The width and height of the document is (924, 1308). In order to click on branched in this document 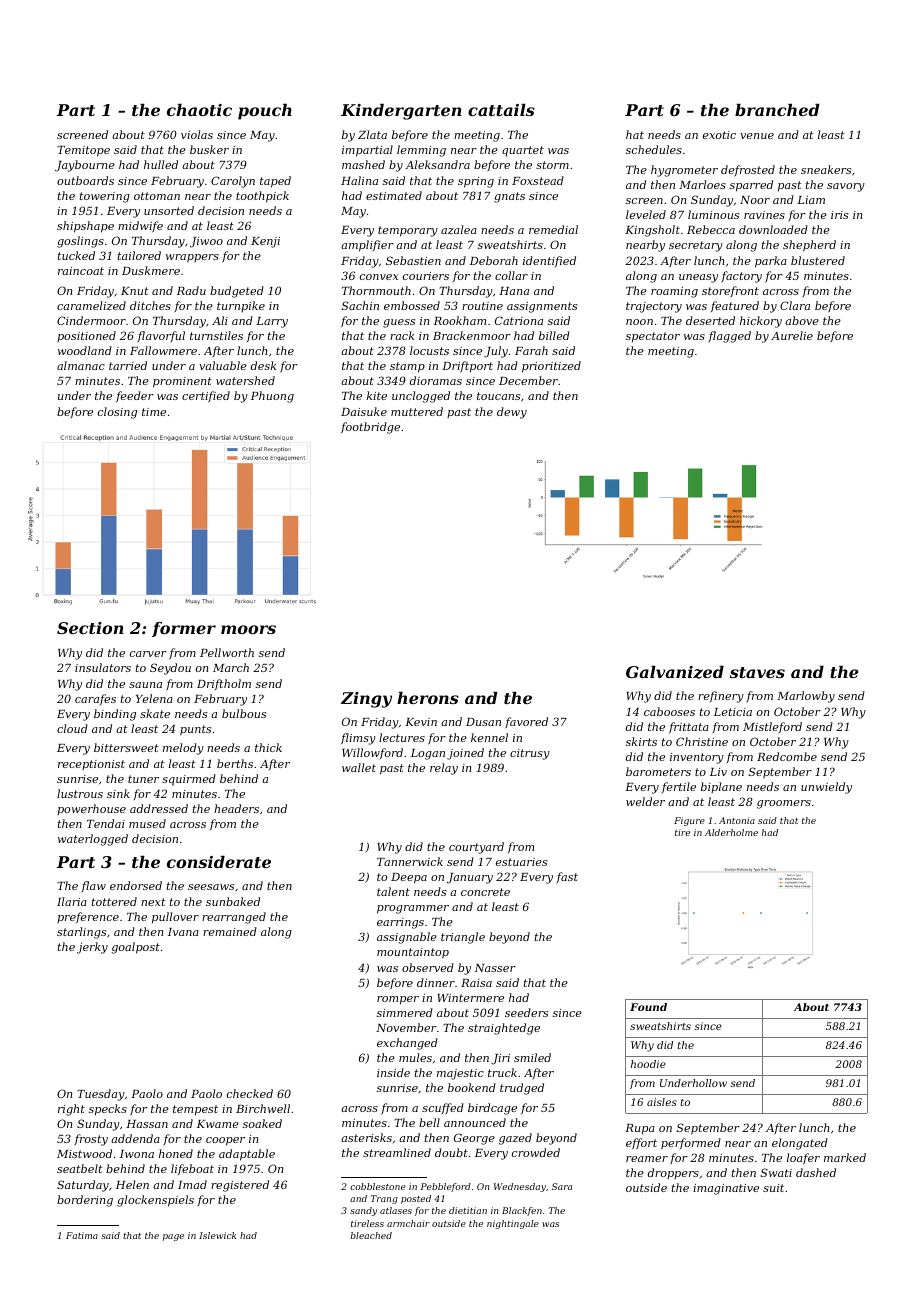, I will do `click(777, 110)`.
